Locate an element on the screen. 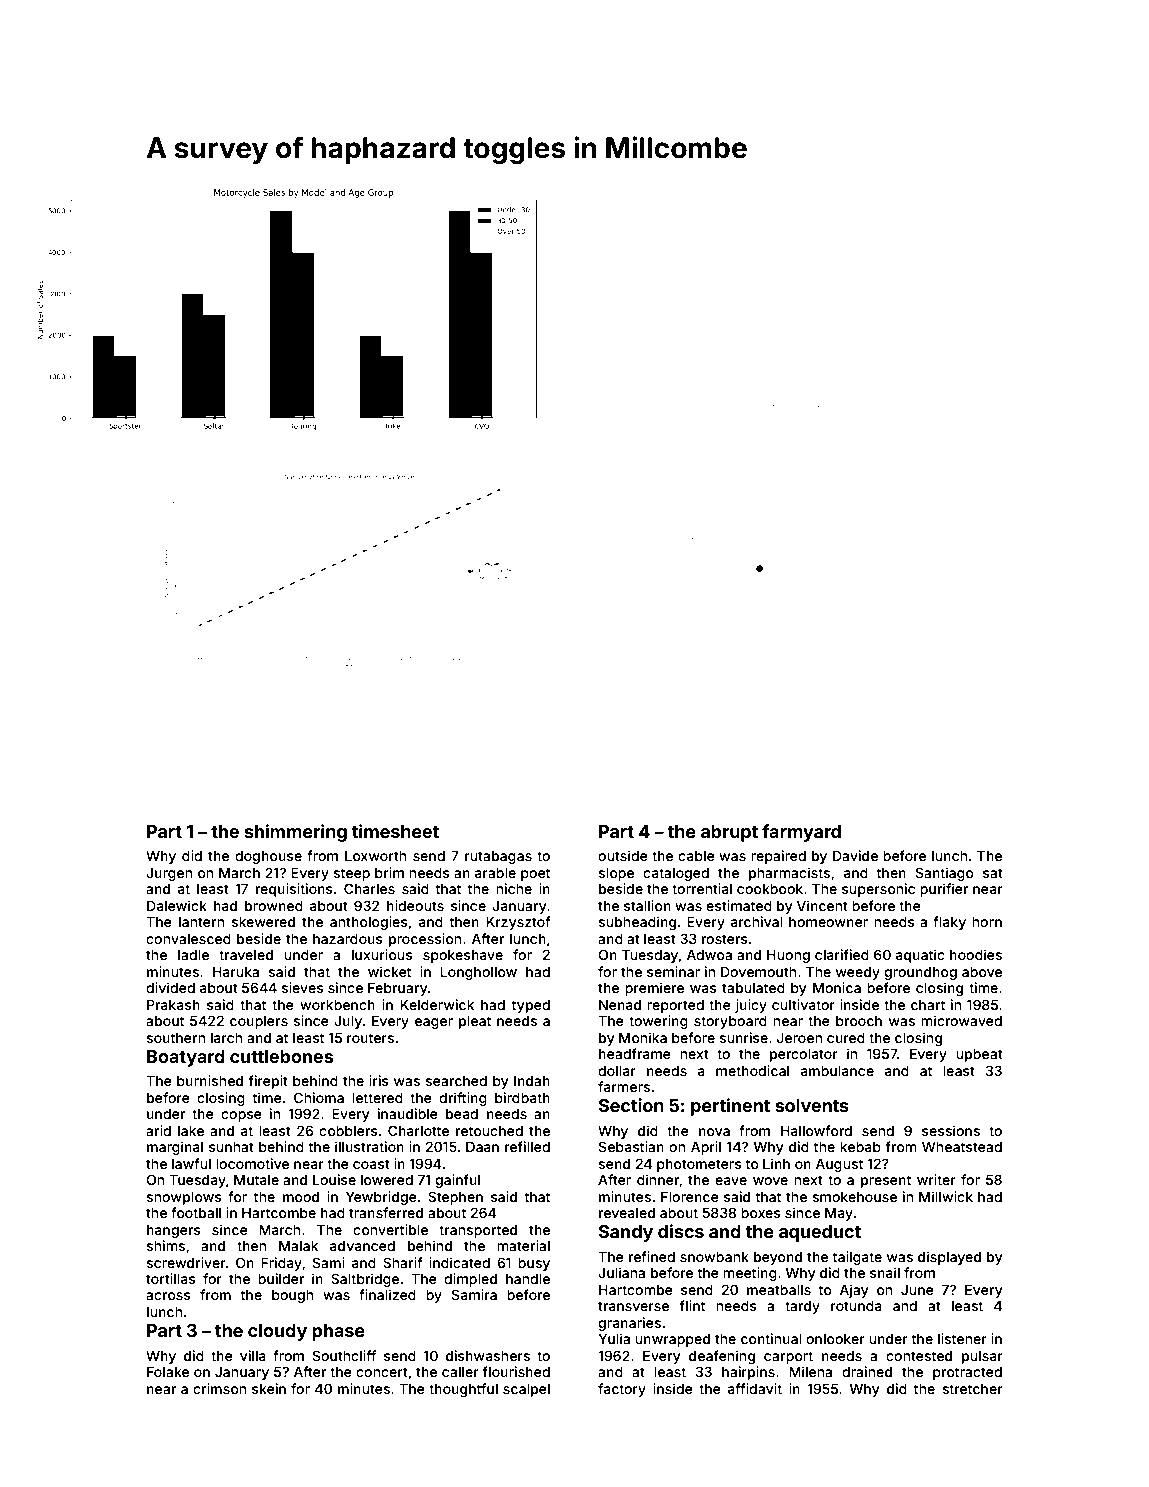 The image size is (1149, 1487). scalpel is located at coordinates (526, 1390).
